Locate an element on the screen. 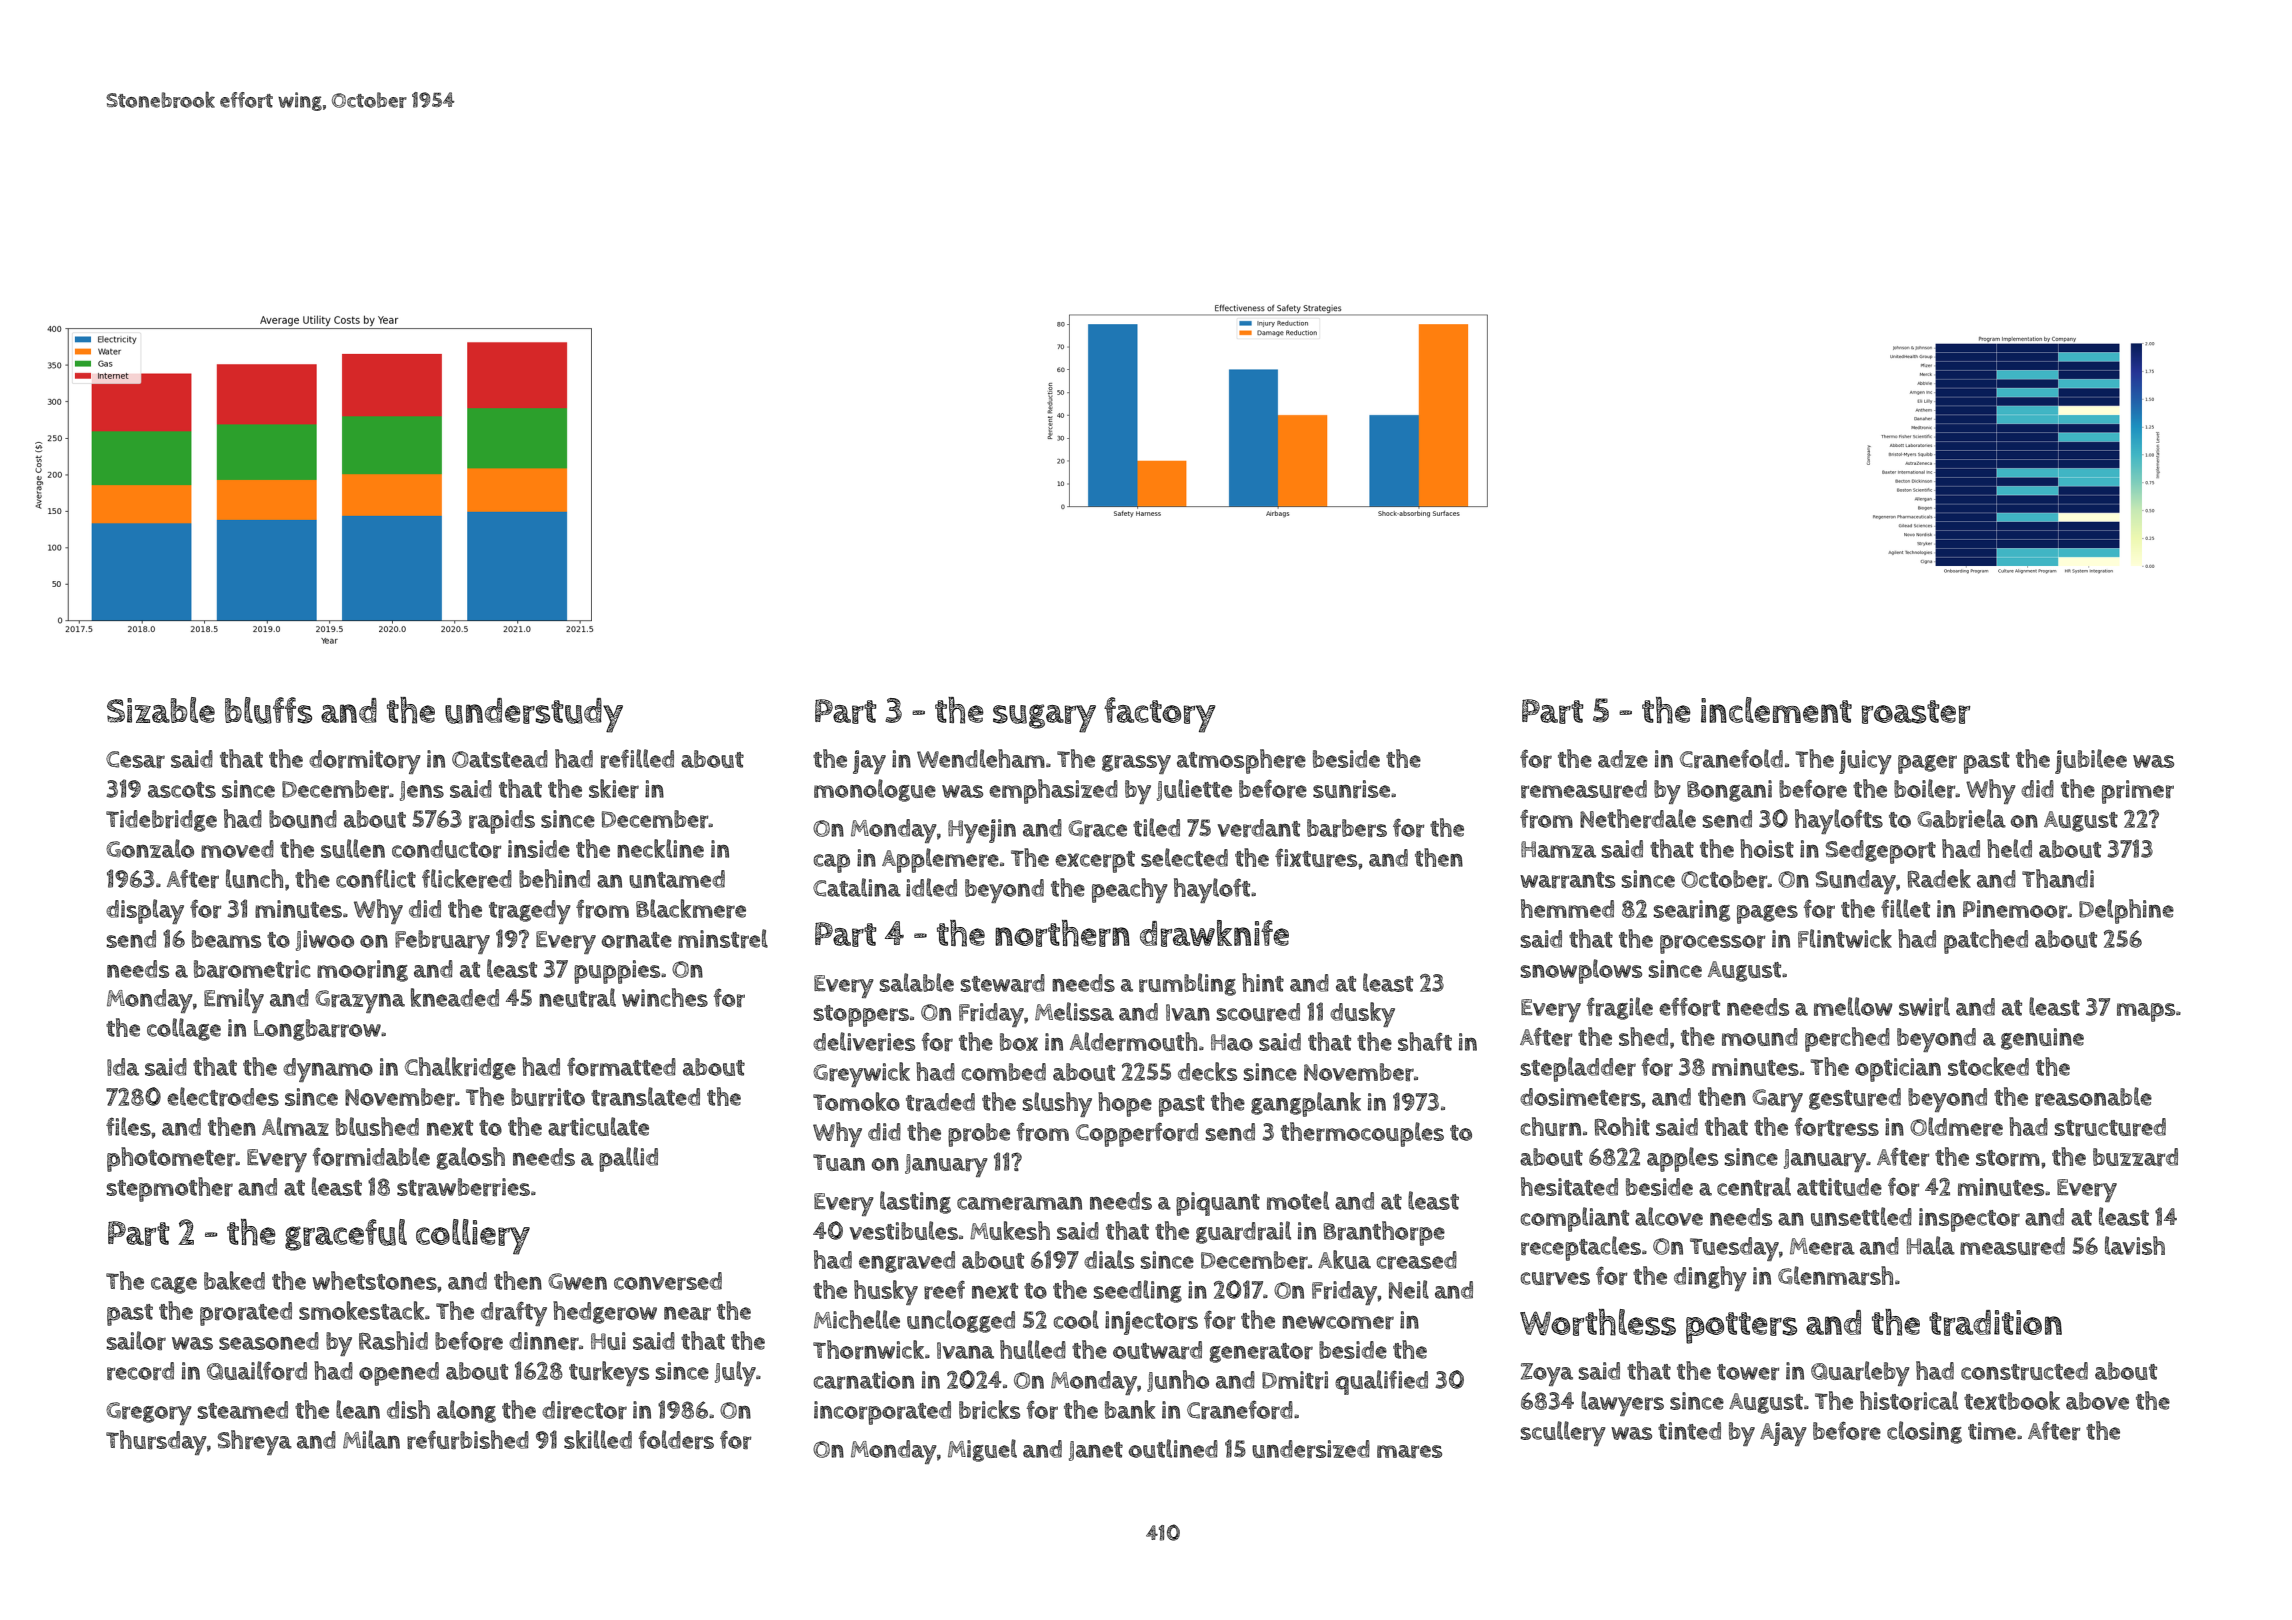  buzzard is located at coordinates (2135, 1157).
